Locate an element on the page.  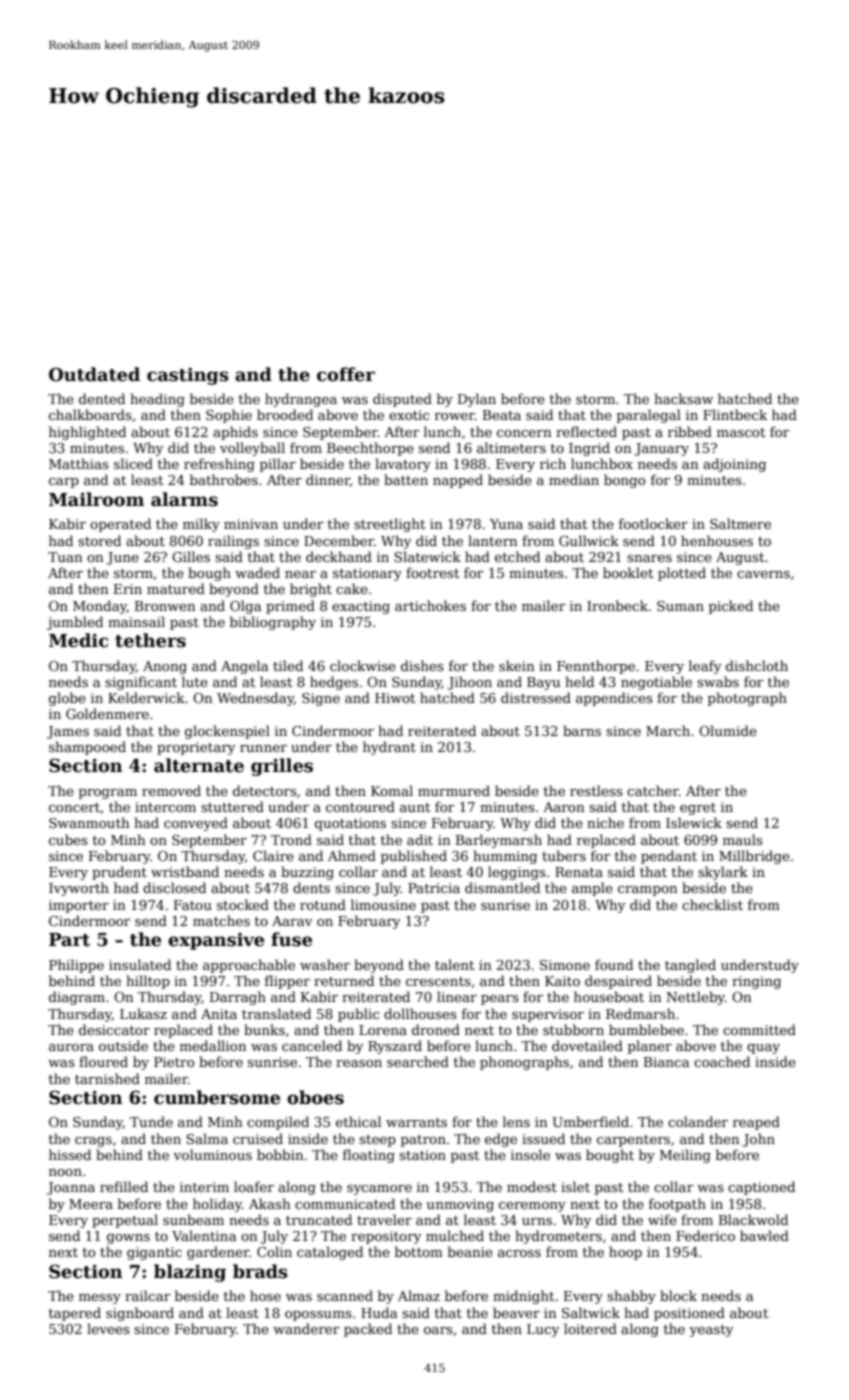
niche is located at coordinates (605, 822).
